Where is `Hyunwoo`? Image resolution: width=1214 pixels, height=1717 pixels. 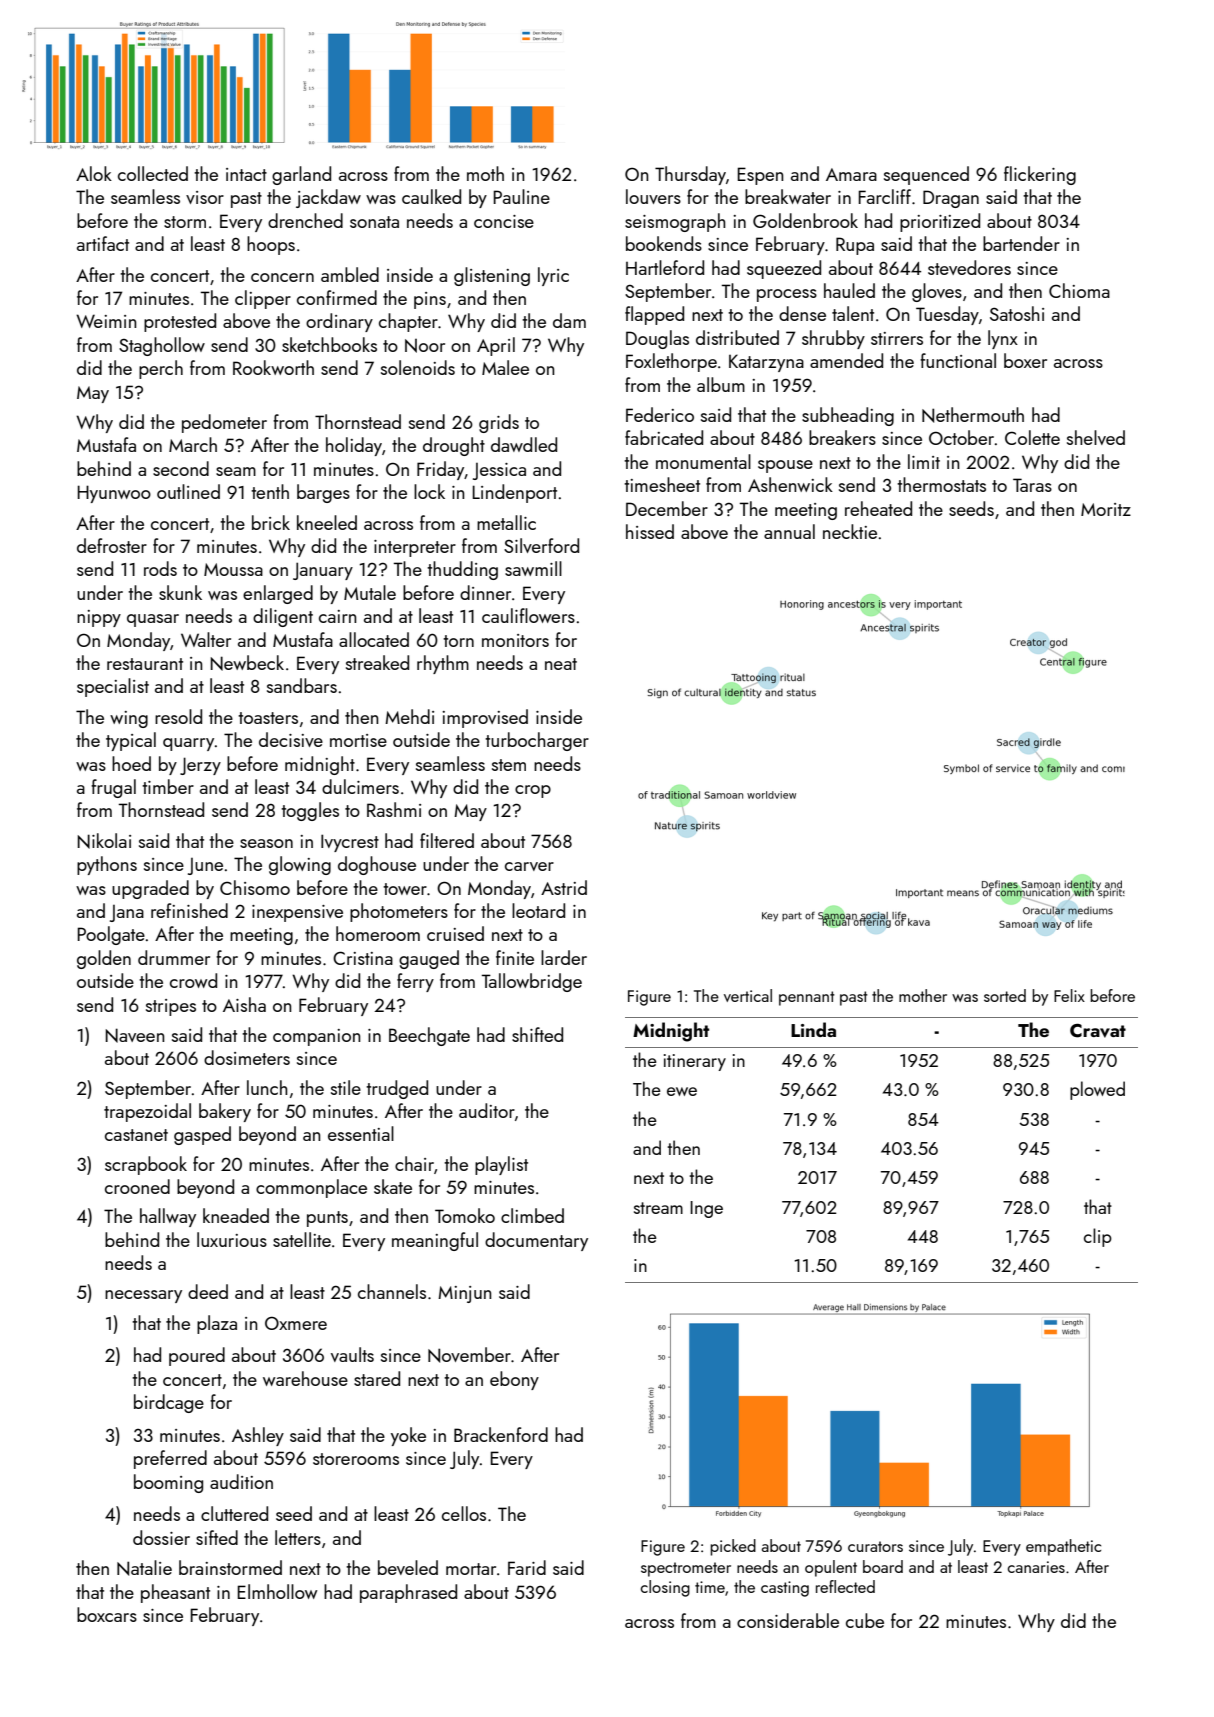 Hyunwoo is located at coordinates (114, 494).
